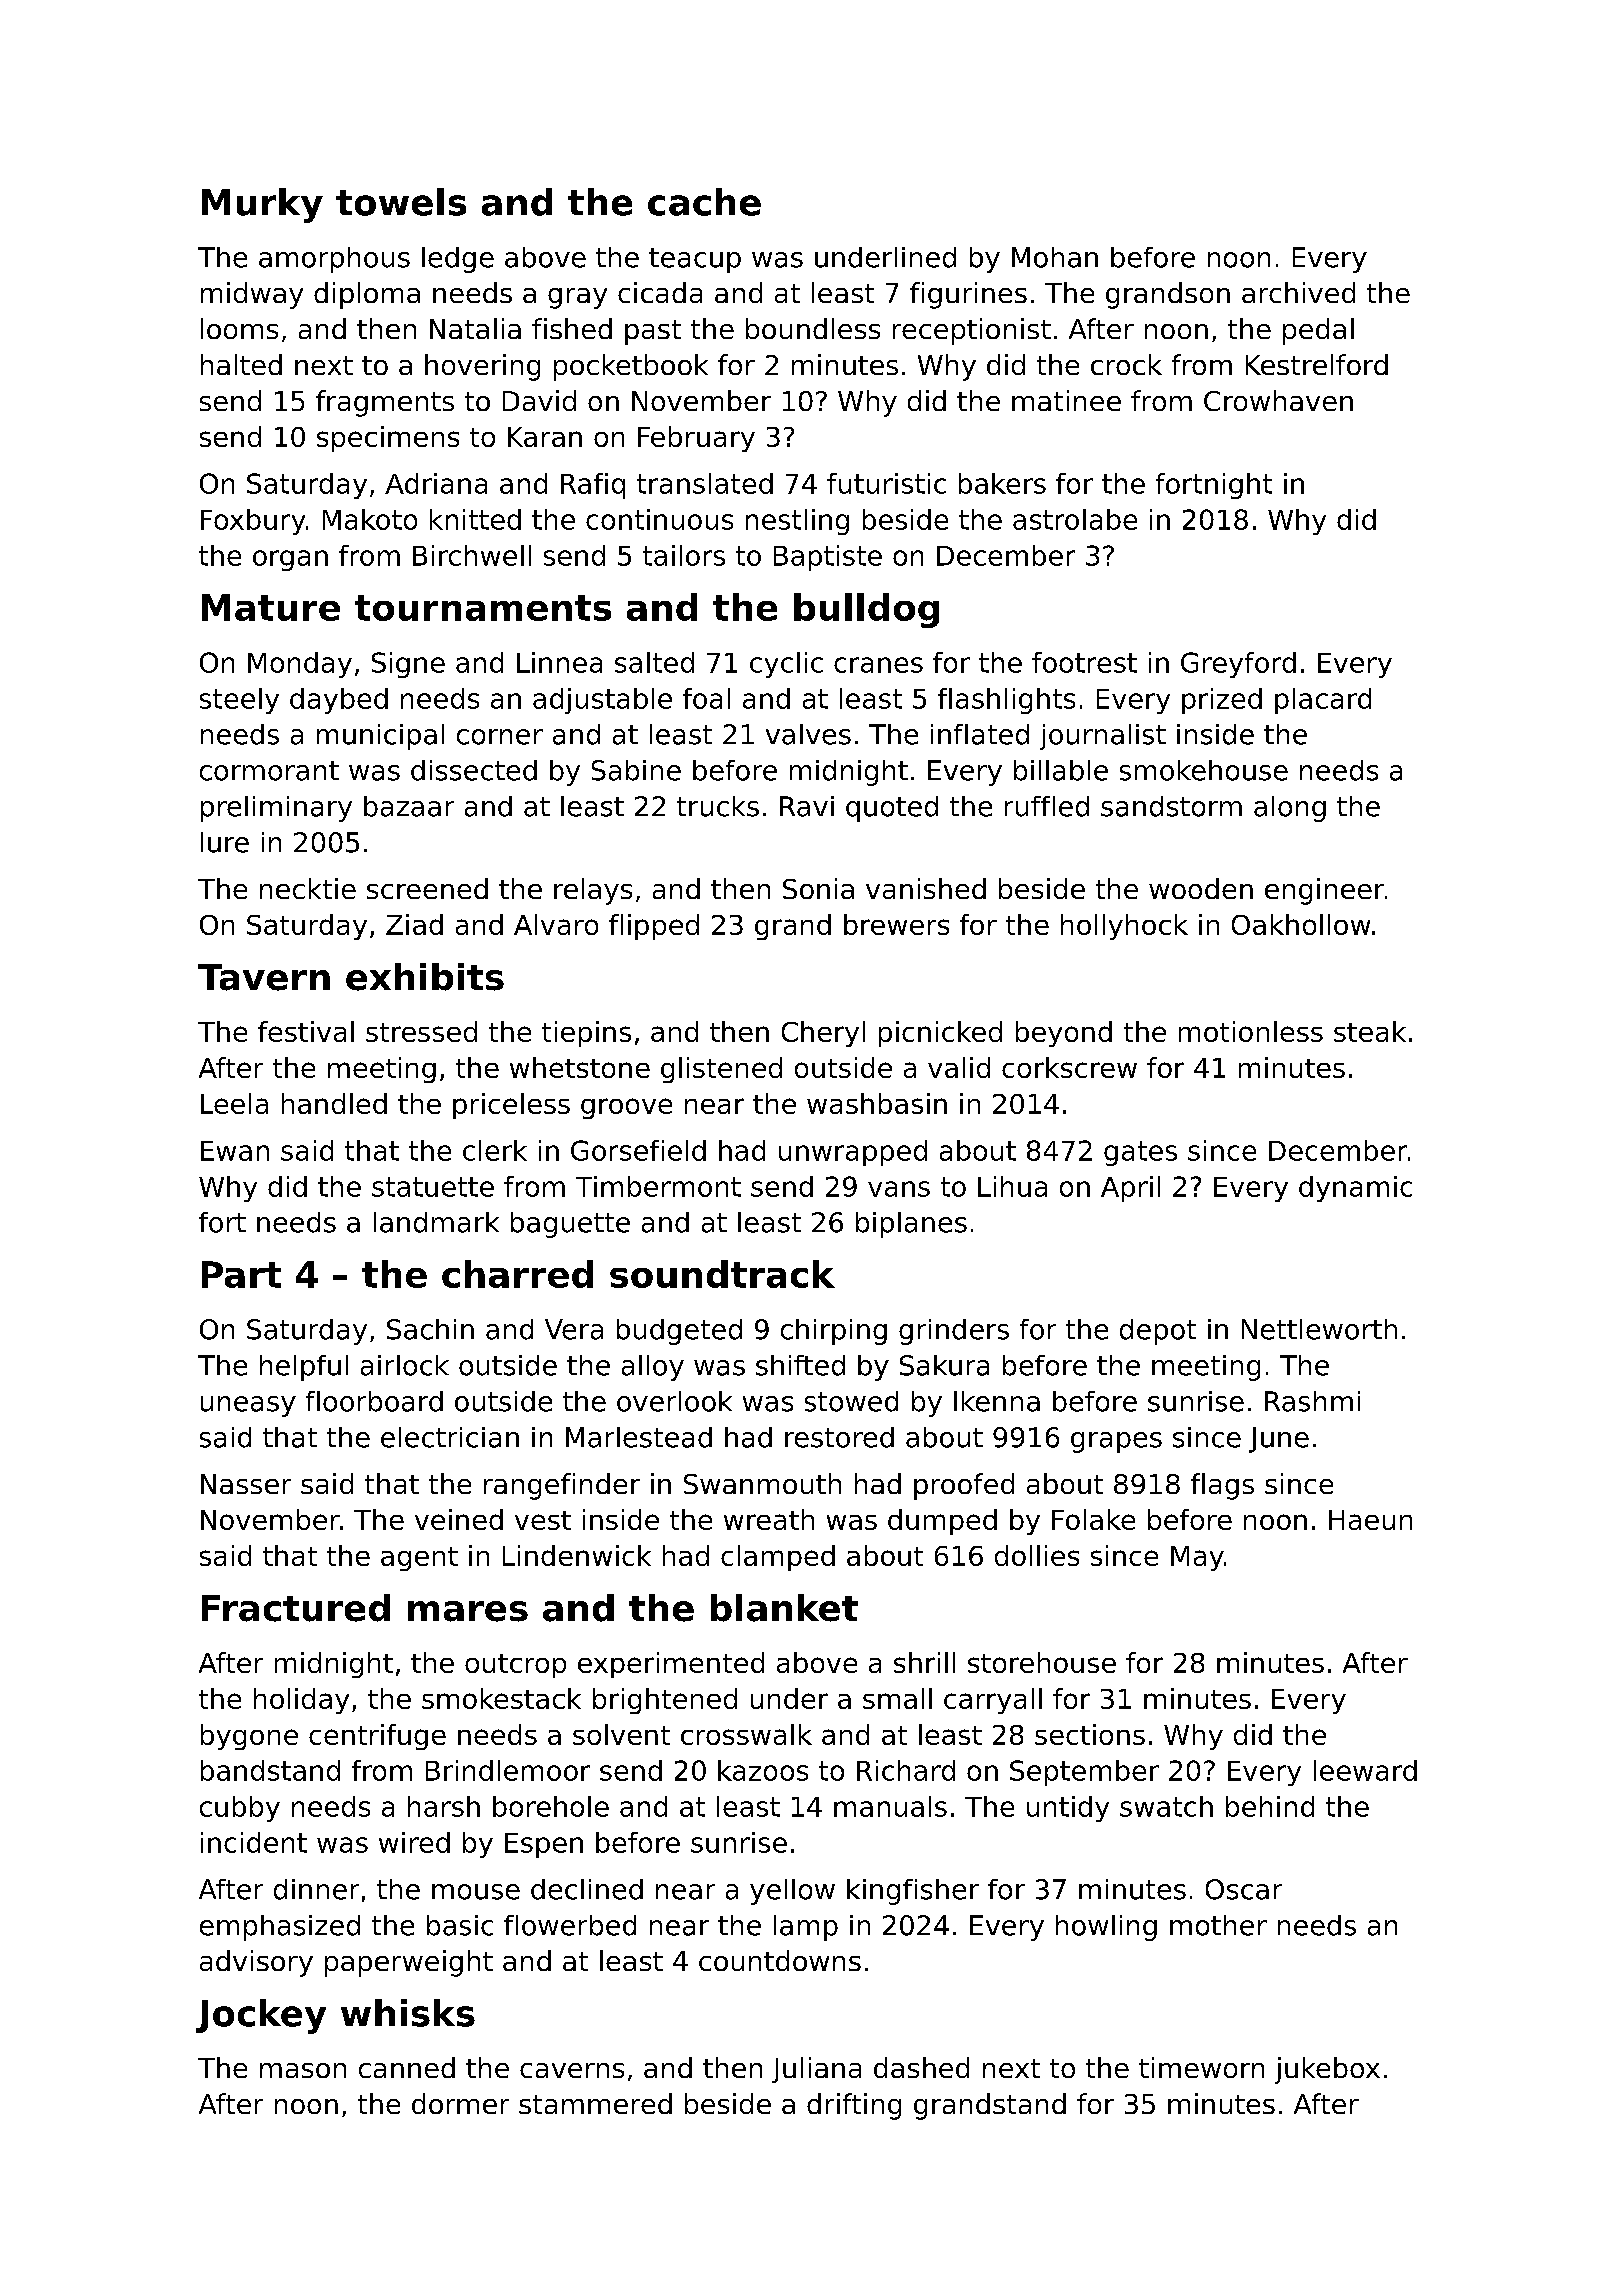  What do you see at coordinates (980, 734) in the image?
I see `inflated` at bounding box center [980, 734].
